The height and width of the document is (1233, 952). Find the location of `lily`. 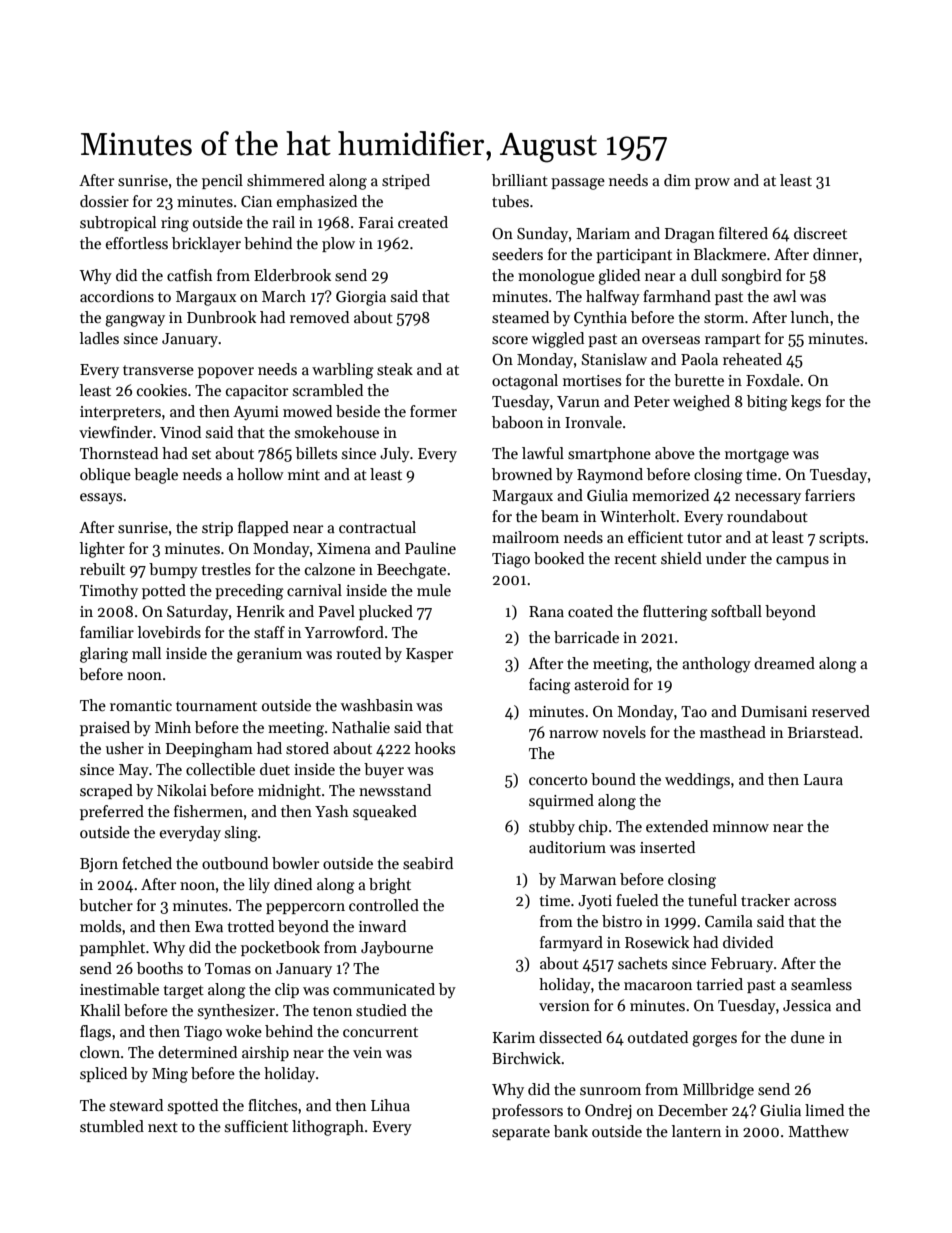

lily is located at coordinates (259, 885).
